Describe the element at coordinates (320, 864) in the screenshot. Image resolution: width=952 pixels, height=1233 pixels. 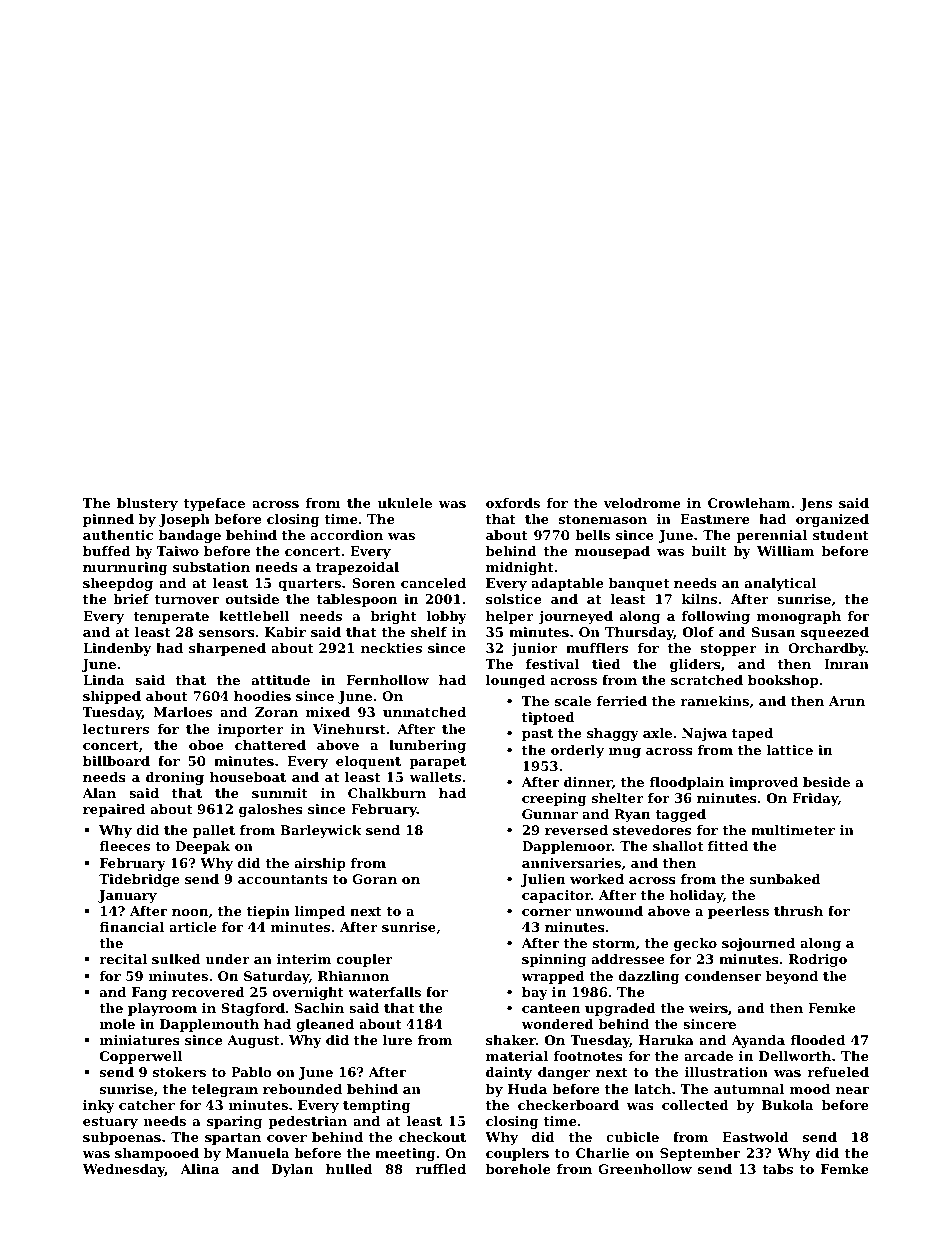
I see `airship` at that location.
